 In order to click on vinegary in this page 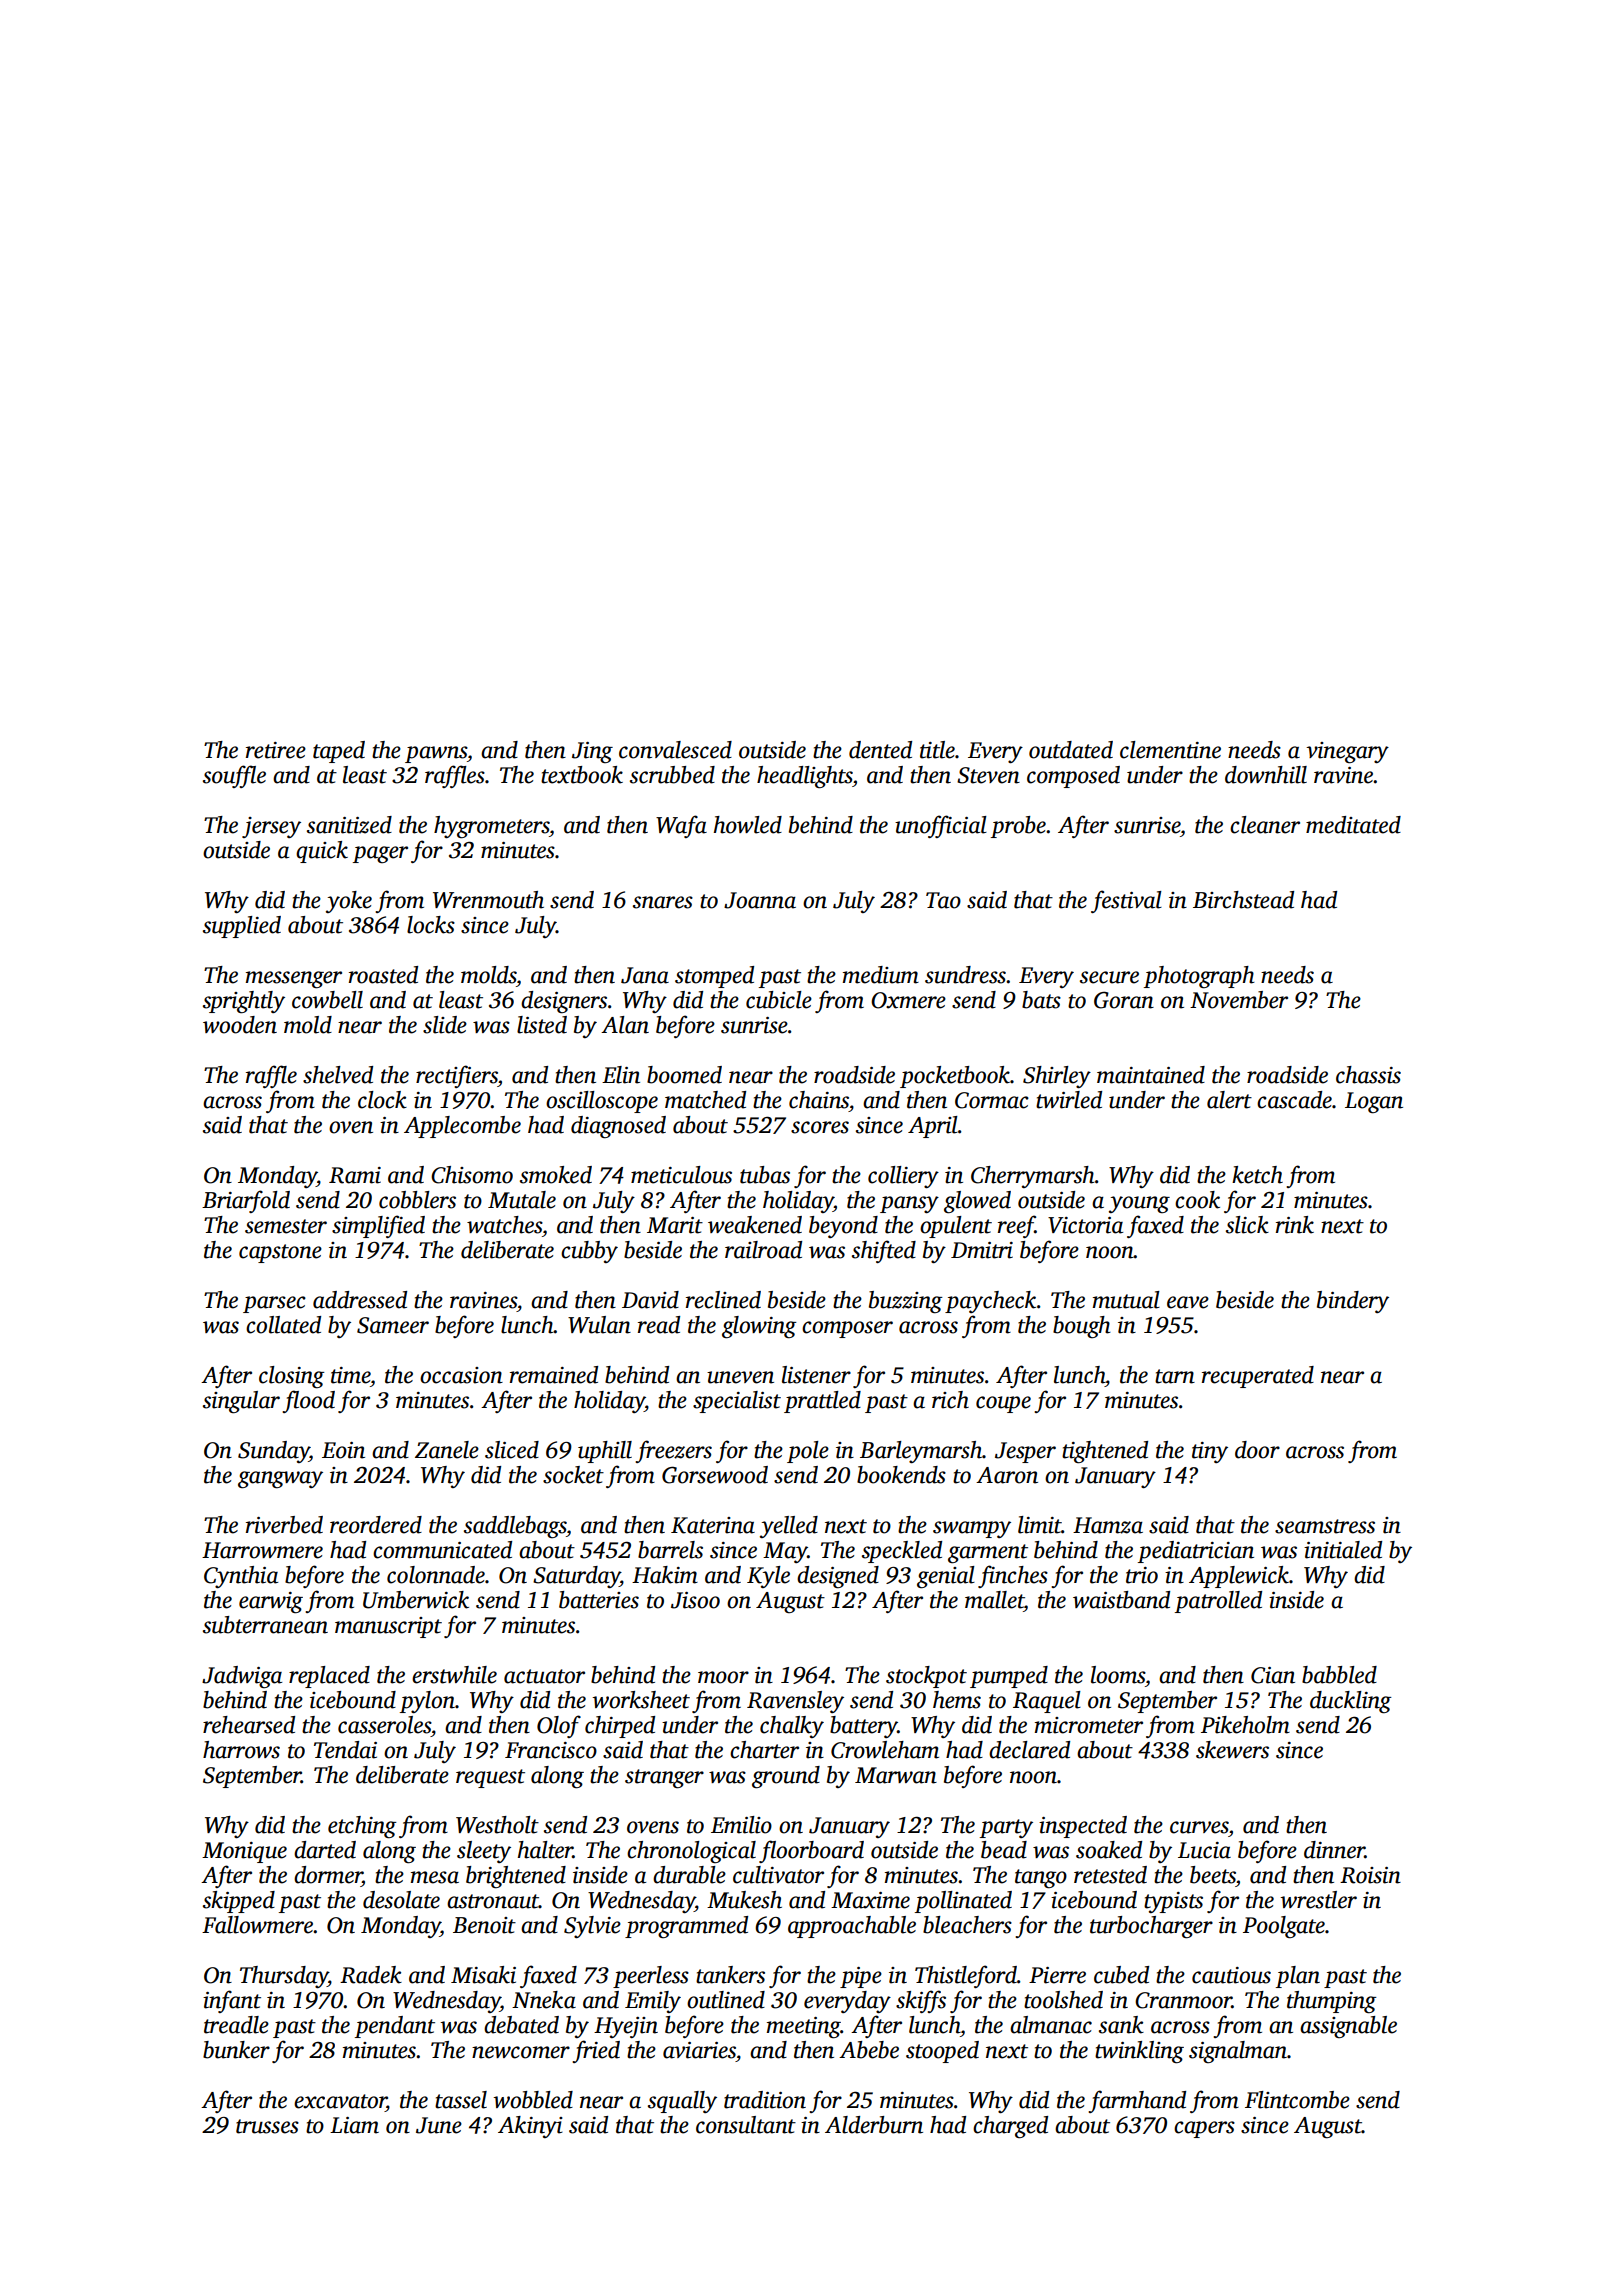, I will do `click(1347, 753)`.
